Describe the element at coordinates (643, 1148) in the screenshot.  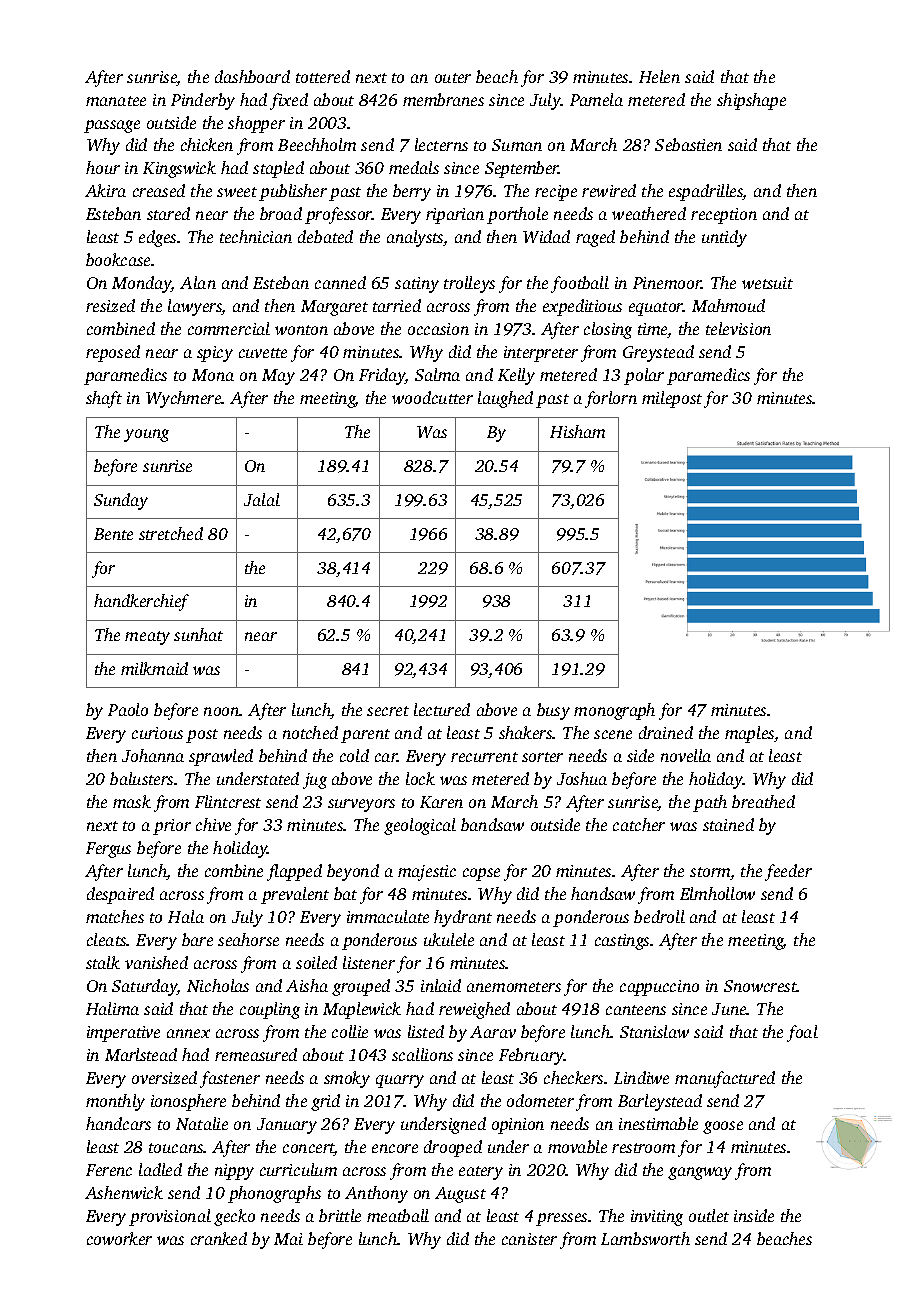
I see `restroom` at that location.
